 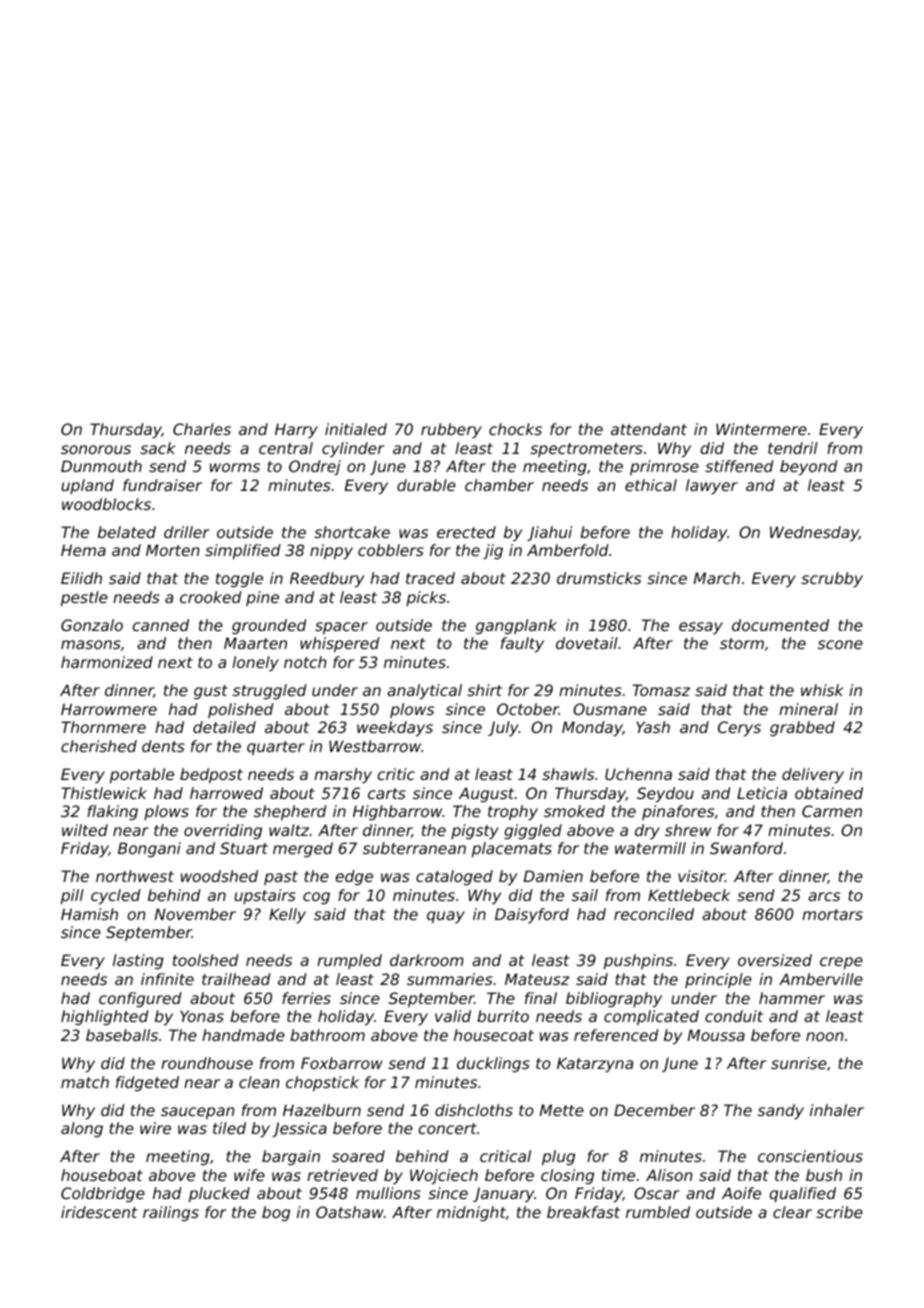 What do you see at coordinates (84, 598) in the screenshot?
I see `pestle` at bounding box center [84, 598].
